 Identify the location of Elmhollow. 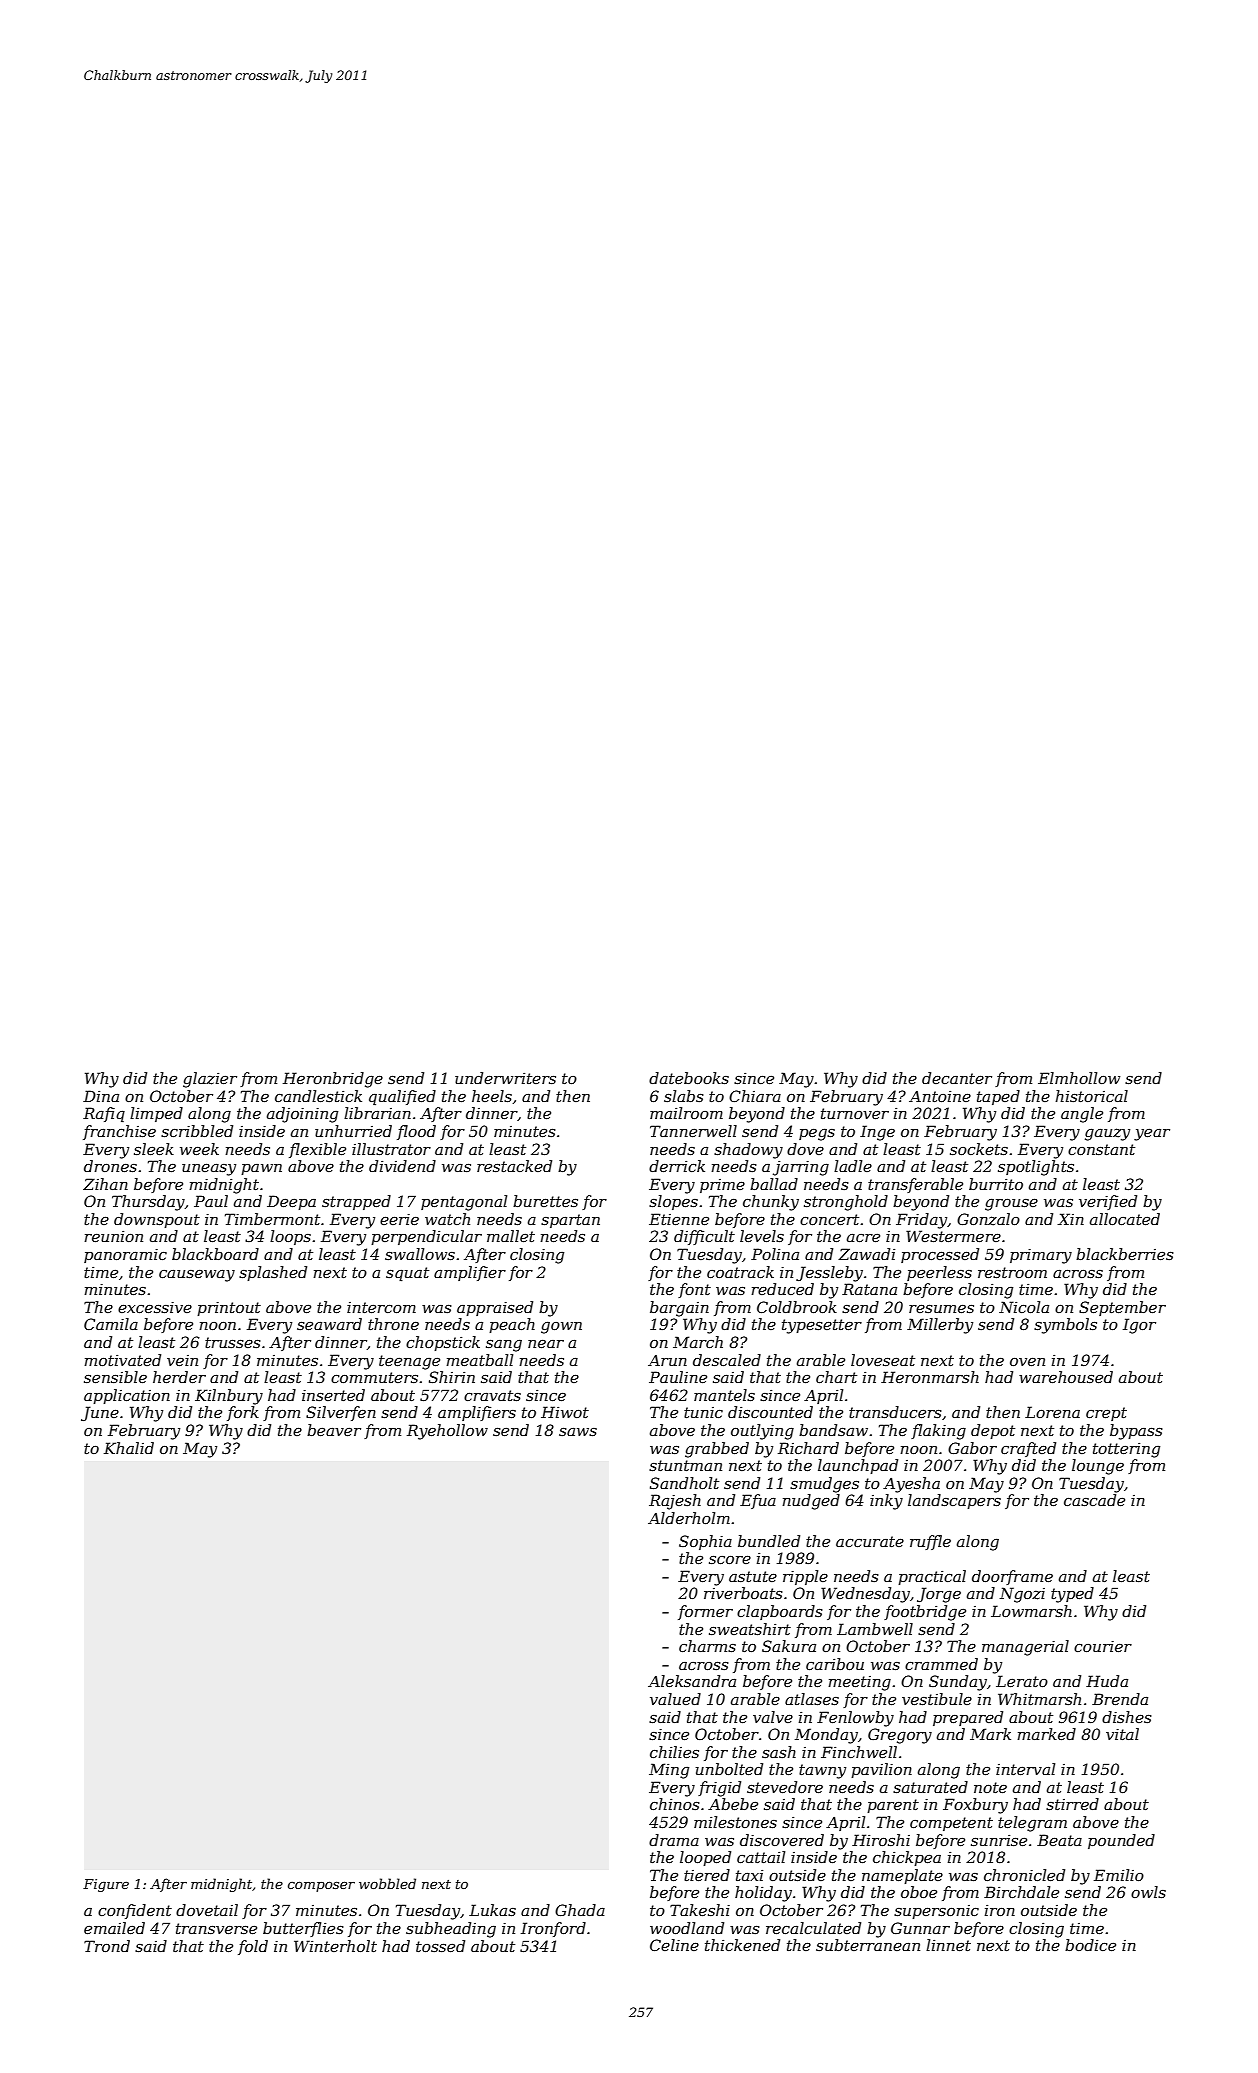
(1079, 1078).
